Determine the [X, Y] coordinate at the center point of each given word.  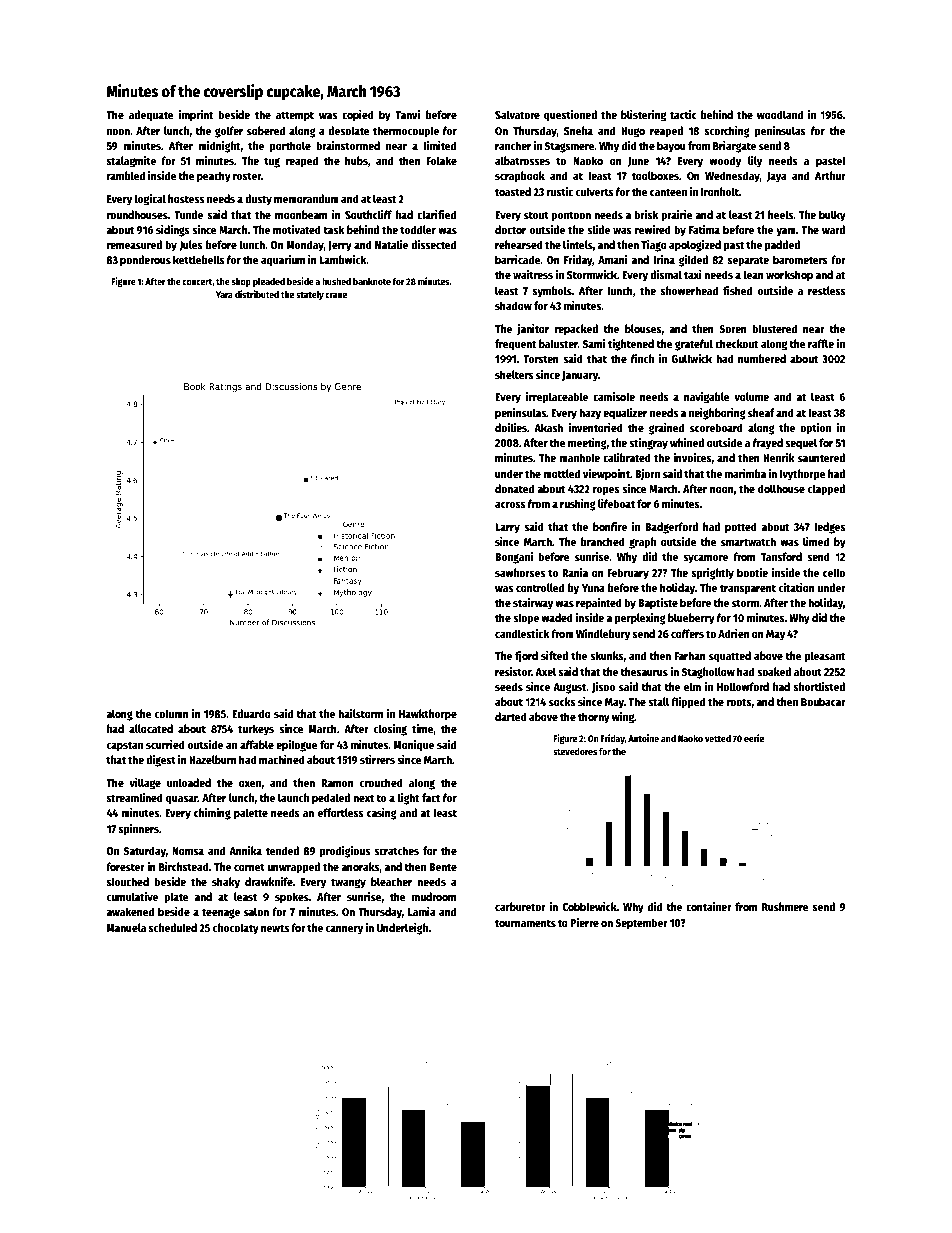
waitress [533, 274]
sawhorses [520, 572]
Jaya [777, 177]
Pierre [584, 922]
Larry [507, 528]
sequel [801, 444]
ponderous [145, 261]
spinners [139, 830]
